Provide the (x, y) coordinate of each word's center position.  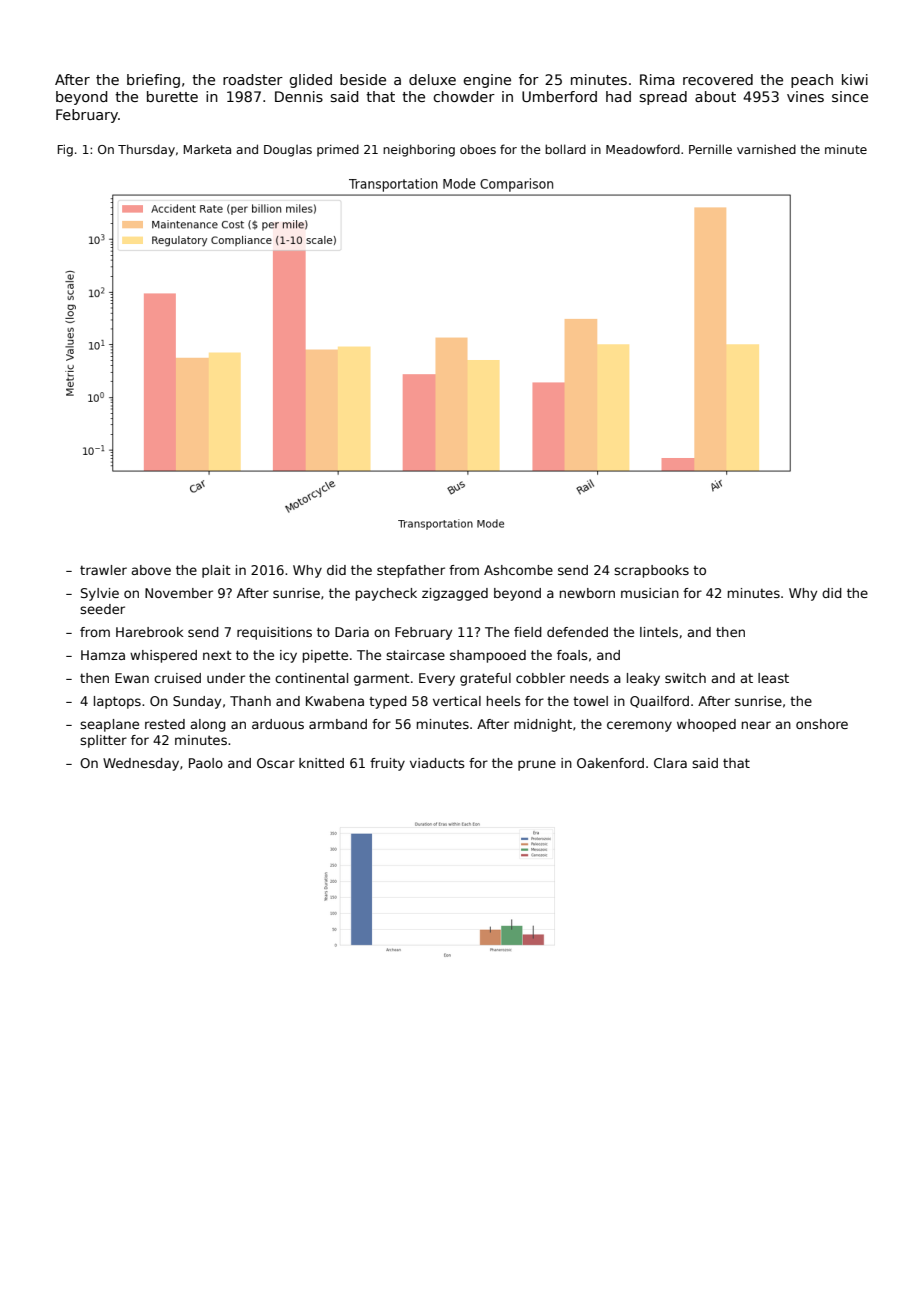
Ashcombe (518, 570)
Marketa (207, 149)
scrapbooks (651, 571)
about (715, 96)
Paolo (206, 763)
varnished (766, 149)
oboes (478, 149)
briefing (153, 81)
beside (363, 79)
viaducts (437, 763)
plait (216, 571)
